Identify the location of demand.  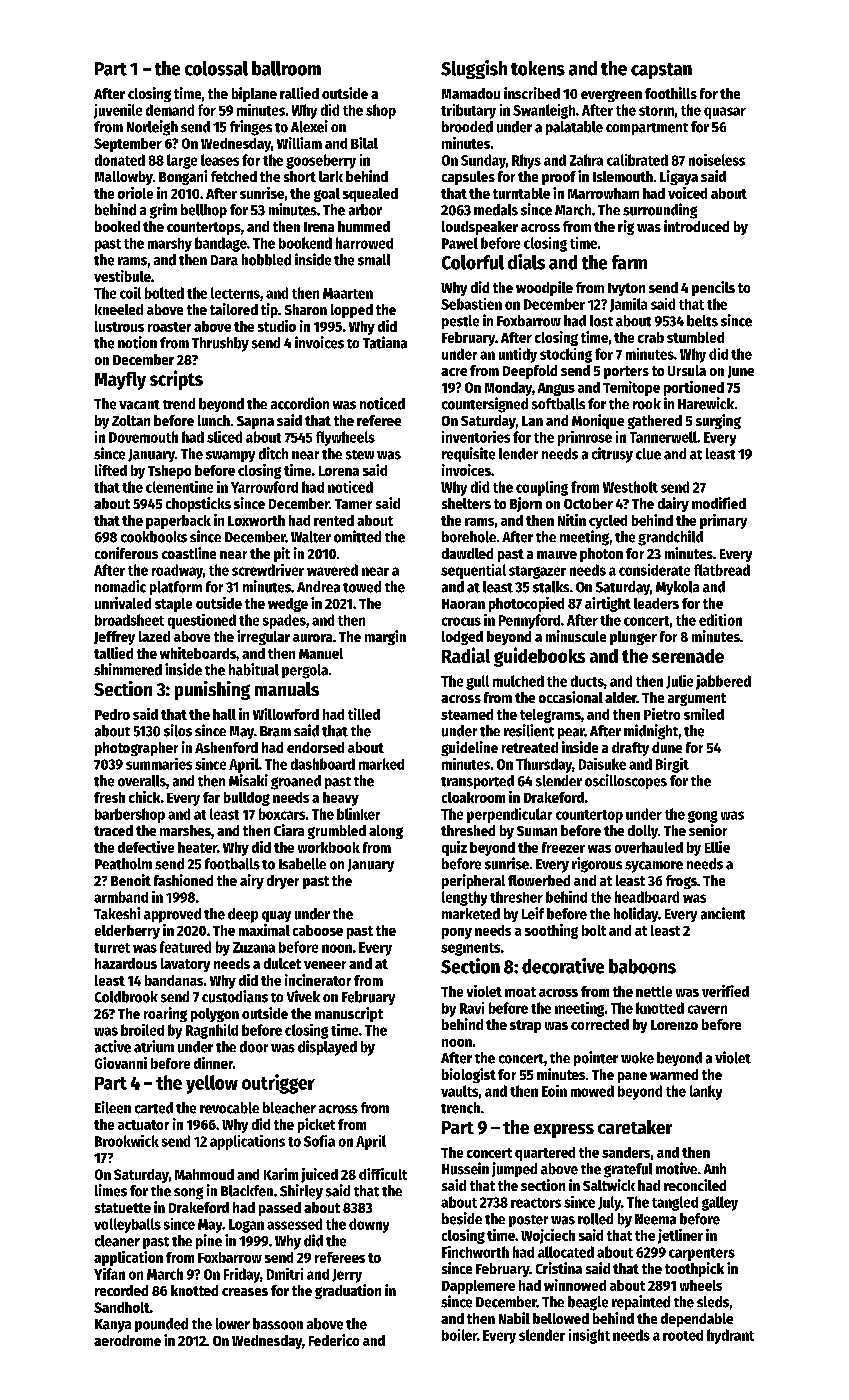
(170, 110).
